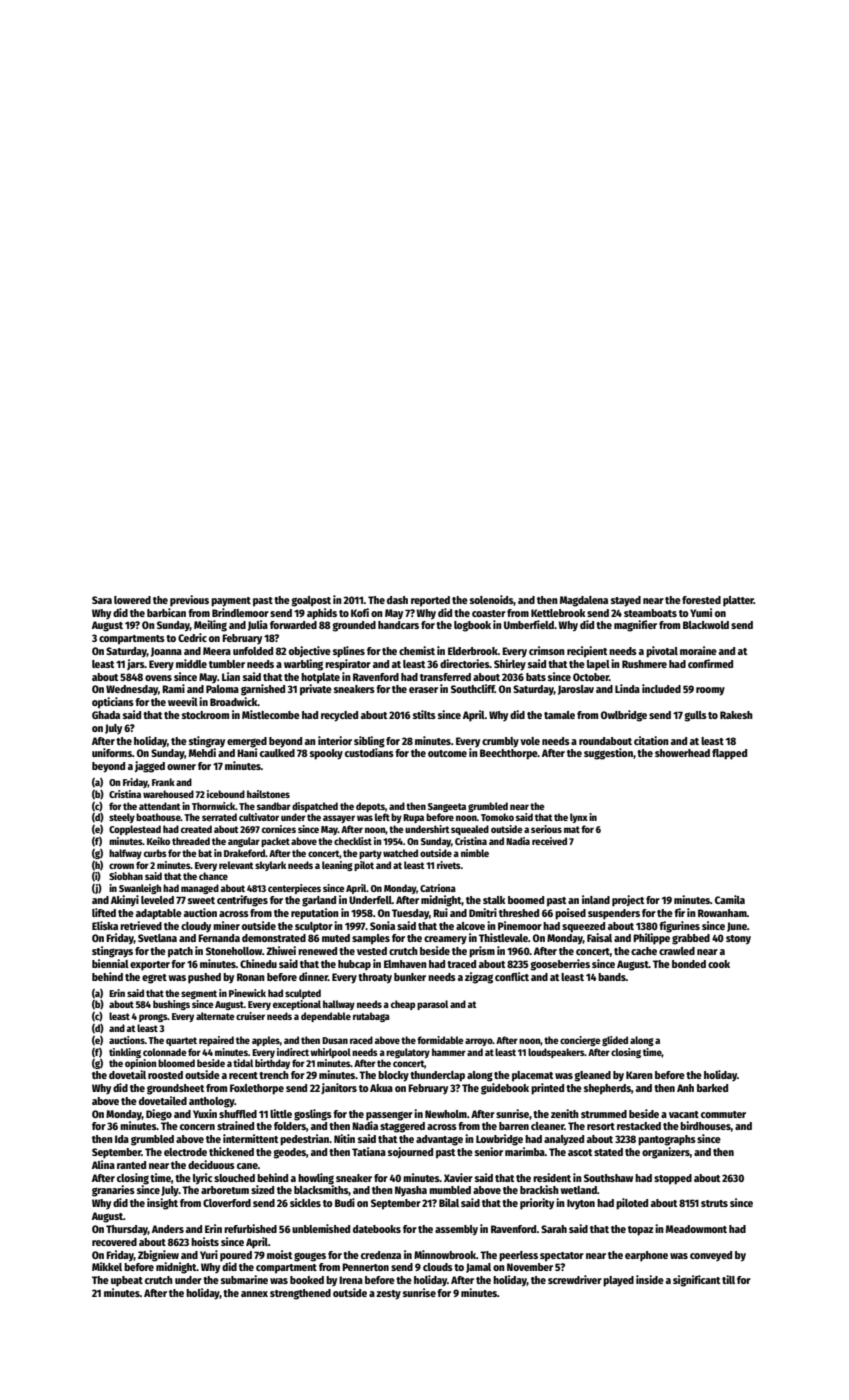 The height and width of the screenshot is (1400, 849). What do you see at coordinates (576, 690) in the screenshot?
I see `Jaroslav` at bounding box center [576, 690].
